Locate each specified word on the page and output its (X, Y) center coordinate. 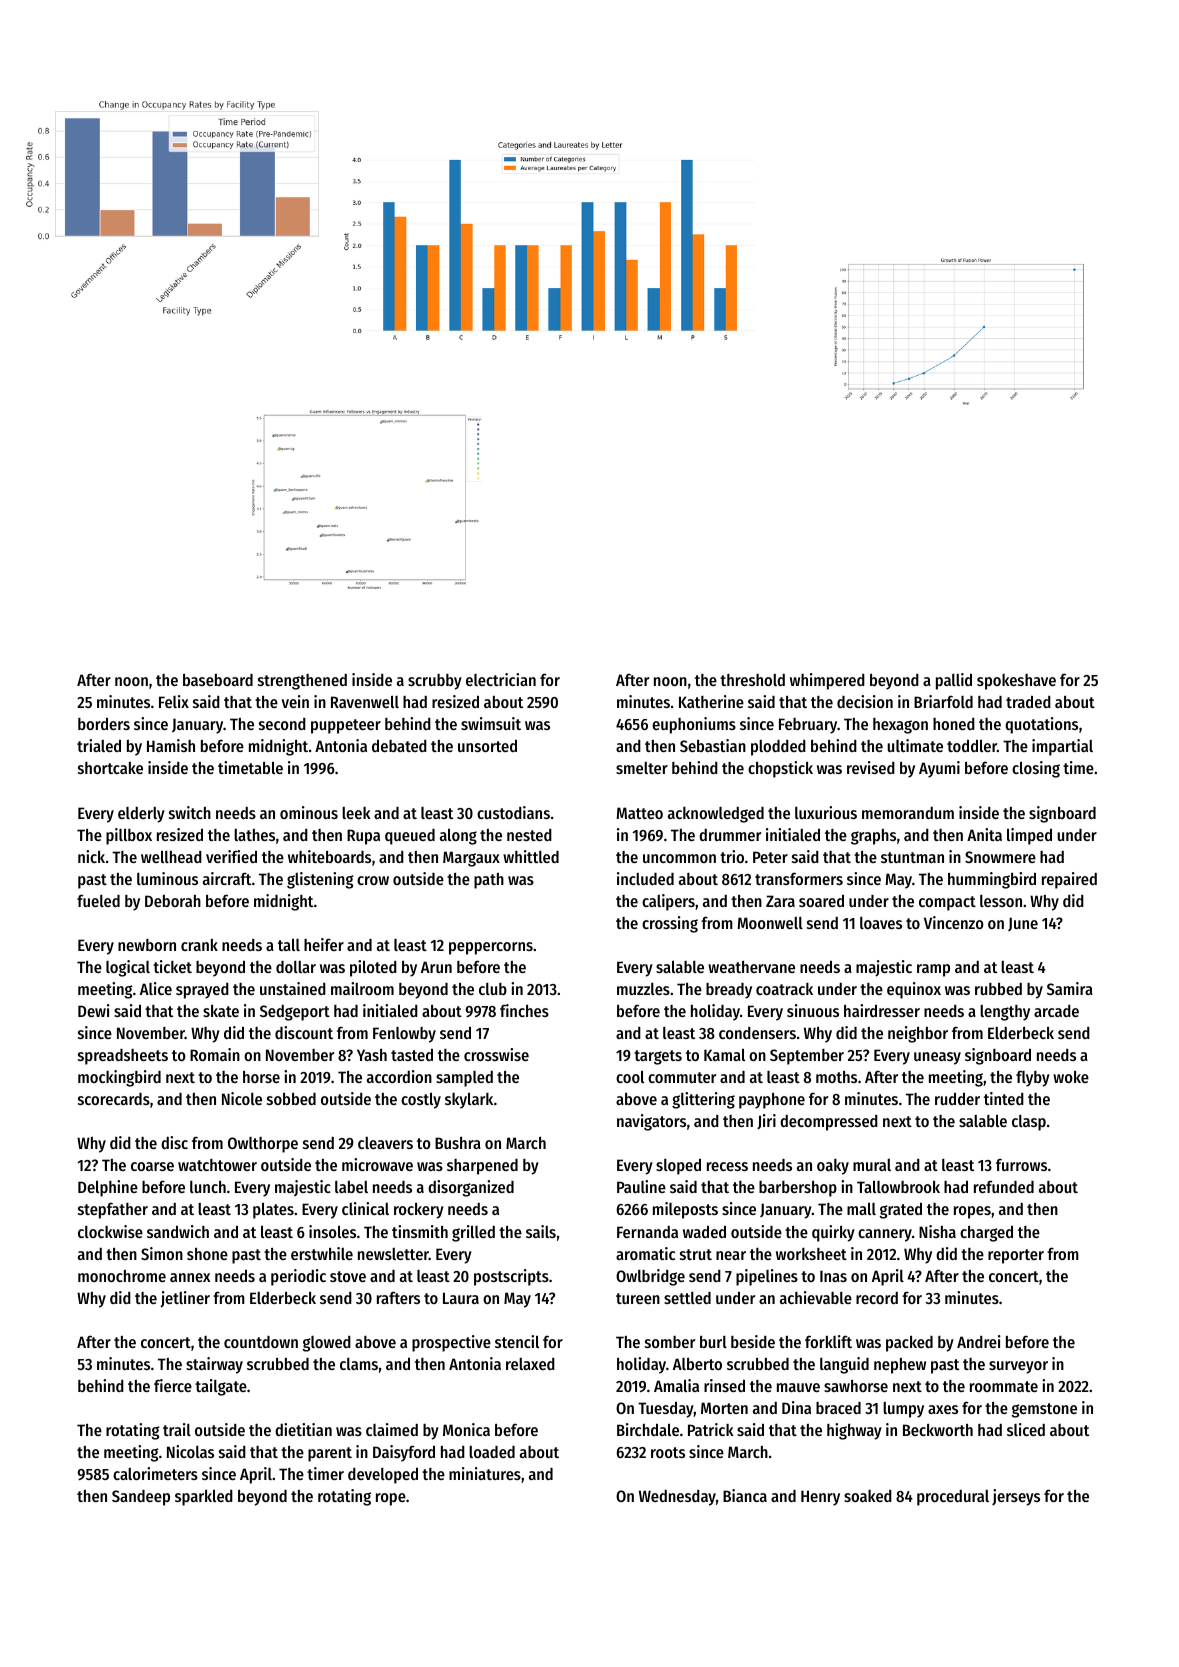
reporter (1016, 1256)
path (489, 881)
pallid (954, 681)
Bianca (745, 1495)
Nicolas (190, 1451)
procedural (953, 1498)
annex (190, 1277)
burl (713, 1342)
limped (1029, 836)
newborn (147, 945)
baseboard (218, 680)
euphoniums (694, 725)
